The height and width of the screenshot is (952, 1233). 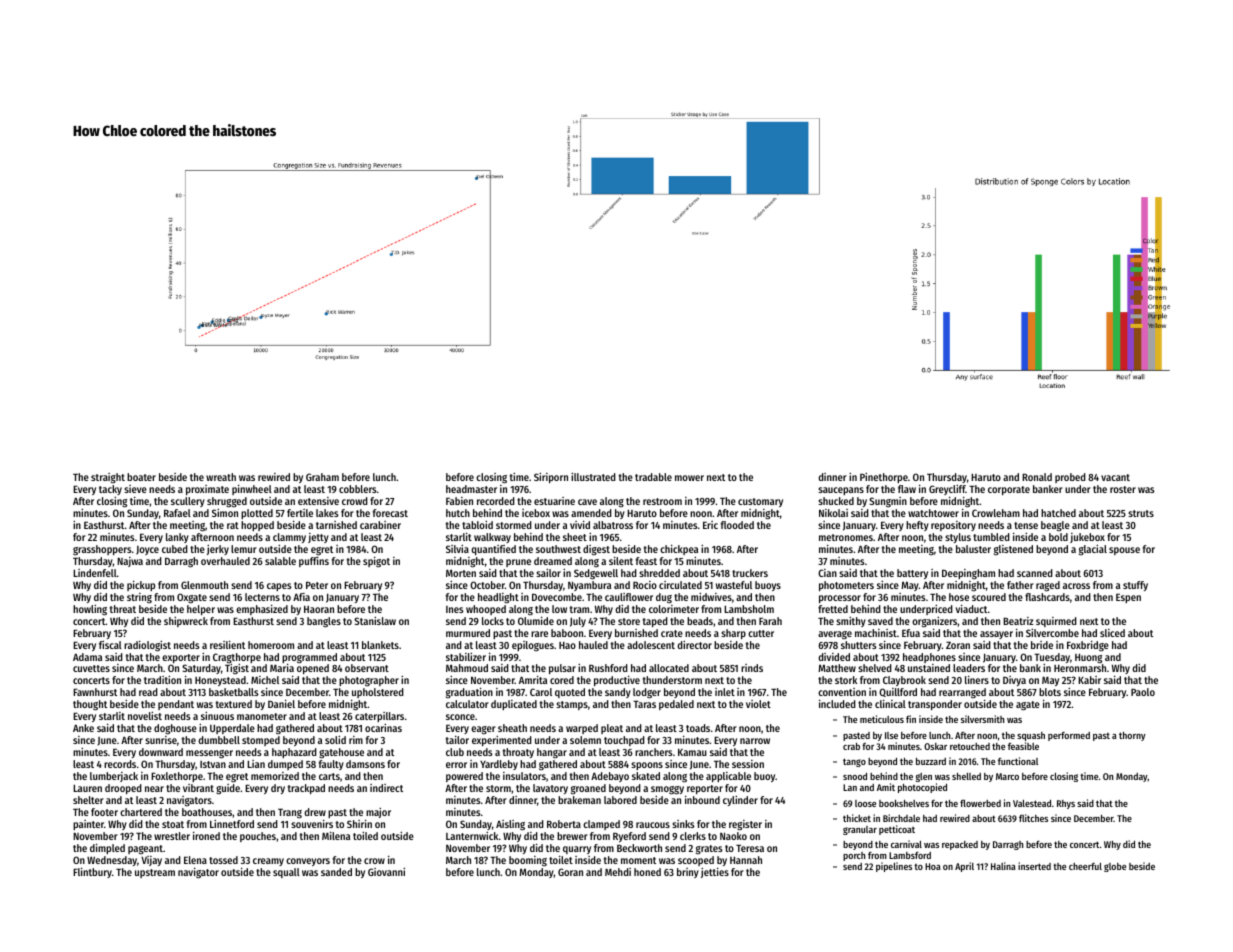 I want to click on dimpled, so click(x=107, y=848).
